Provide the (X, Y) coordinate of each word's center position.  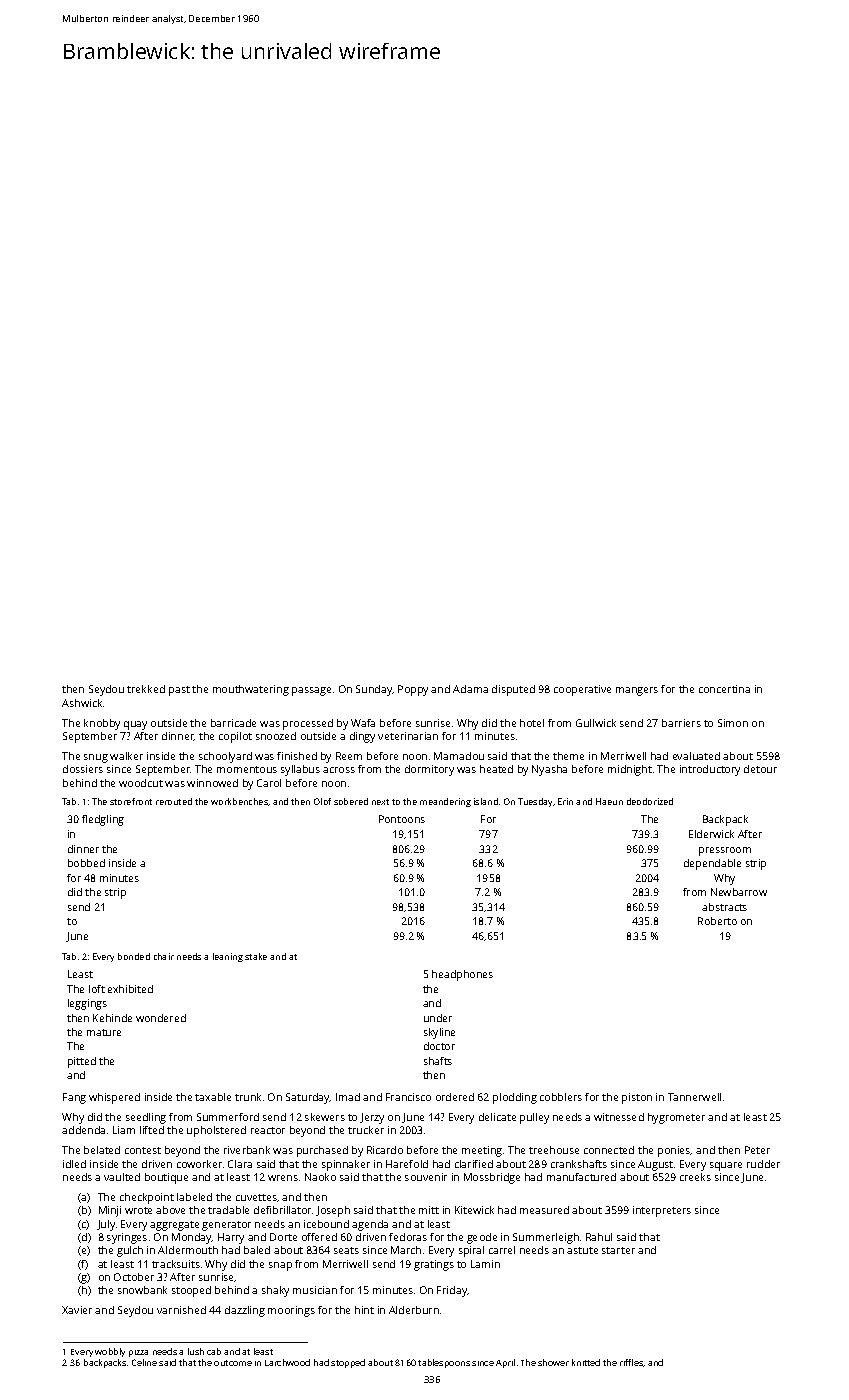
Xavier (77, 1310)
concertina (724, 689)
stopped (348, 1363)
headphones (462, 975)
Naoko (320, 1177)
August (655, 1165)
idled (74, 1164)
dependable (712, 864)
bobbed (86, 863)
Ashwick (82, 703)
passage (311, 691)
